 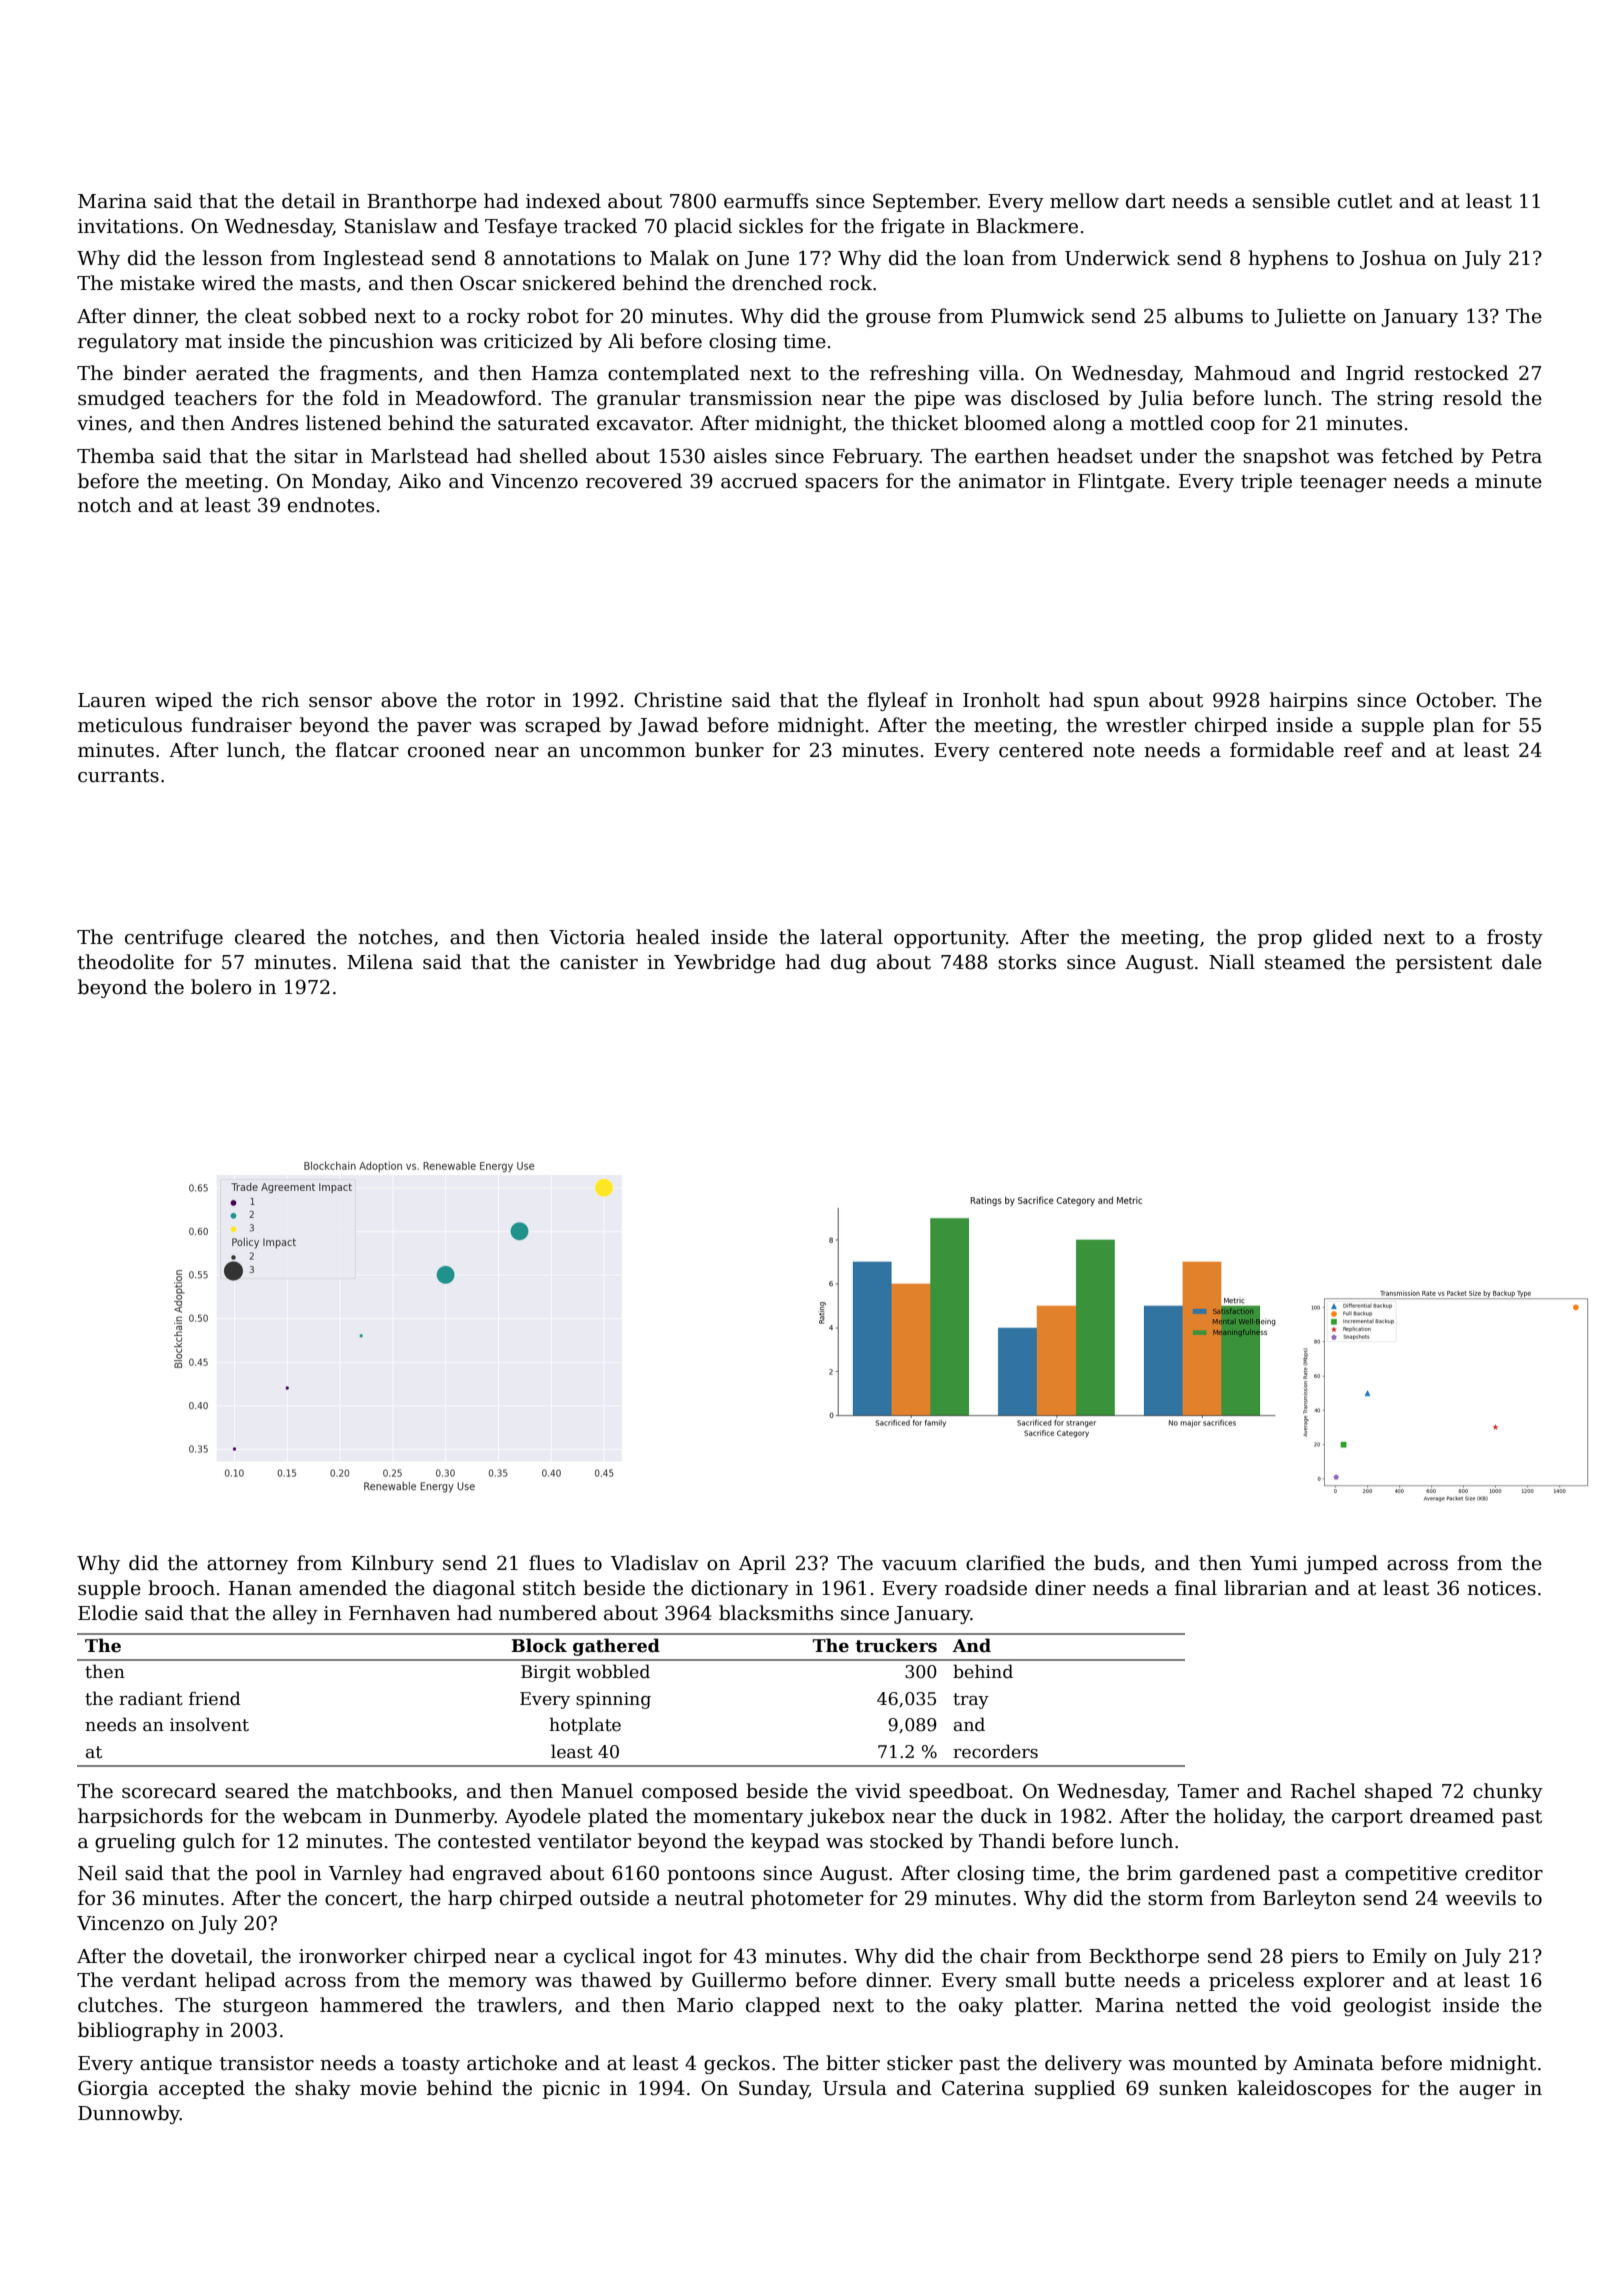 What do you see at coordinates (1501, 1588) in the screenshot?
I see `notices` at bounding box center [1501, 1588].
